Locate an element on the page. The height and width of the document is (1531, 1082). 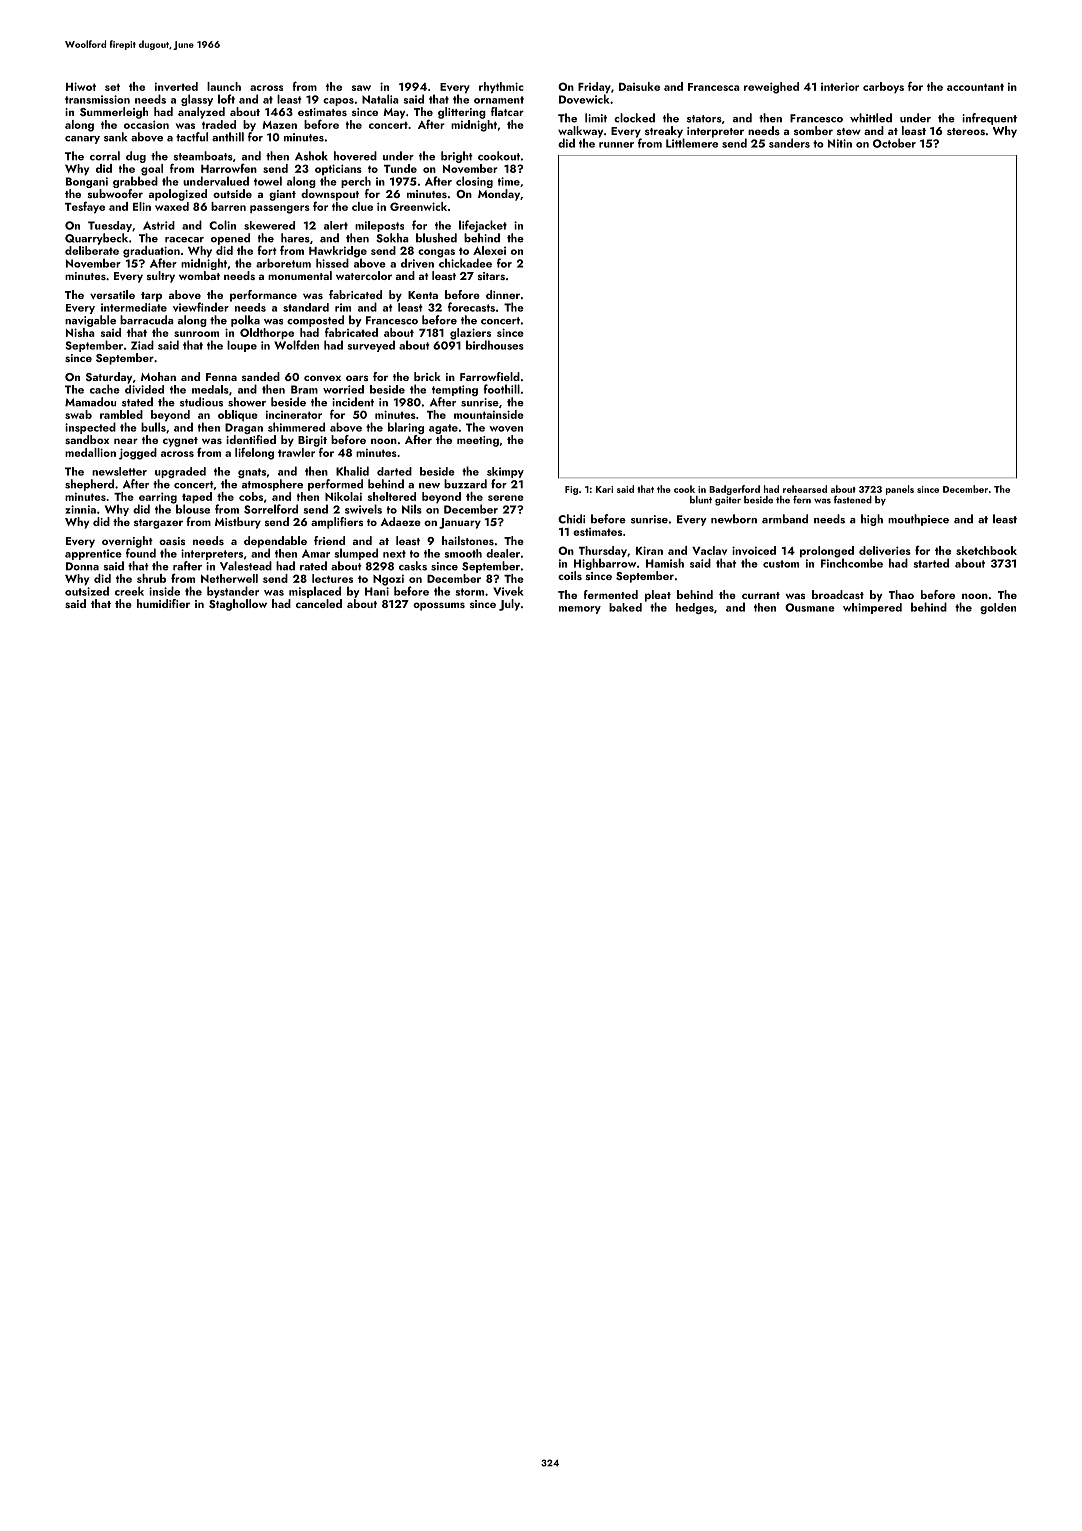
dinner is located at coordinates (503, 294).
